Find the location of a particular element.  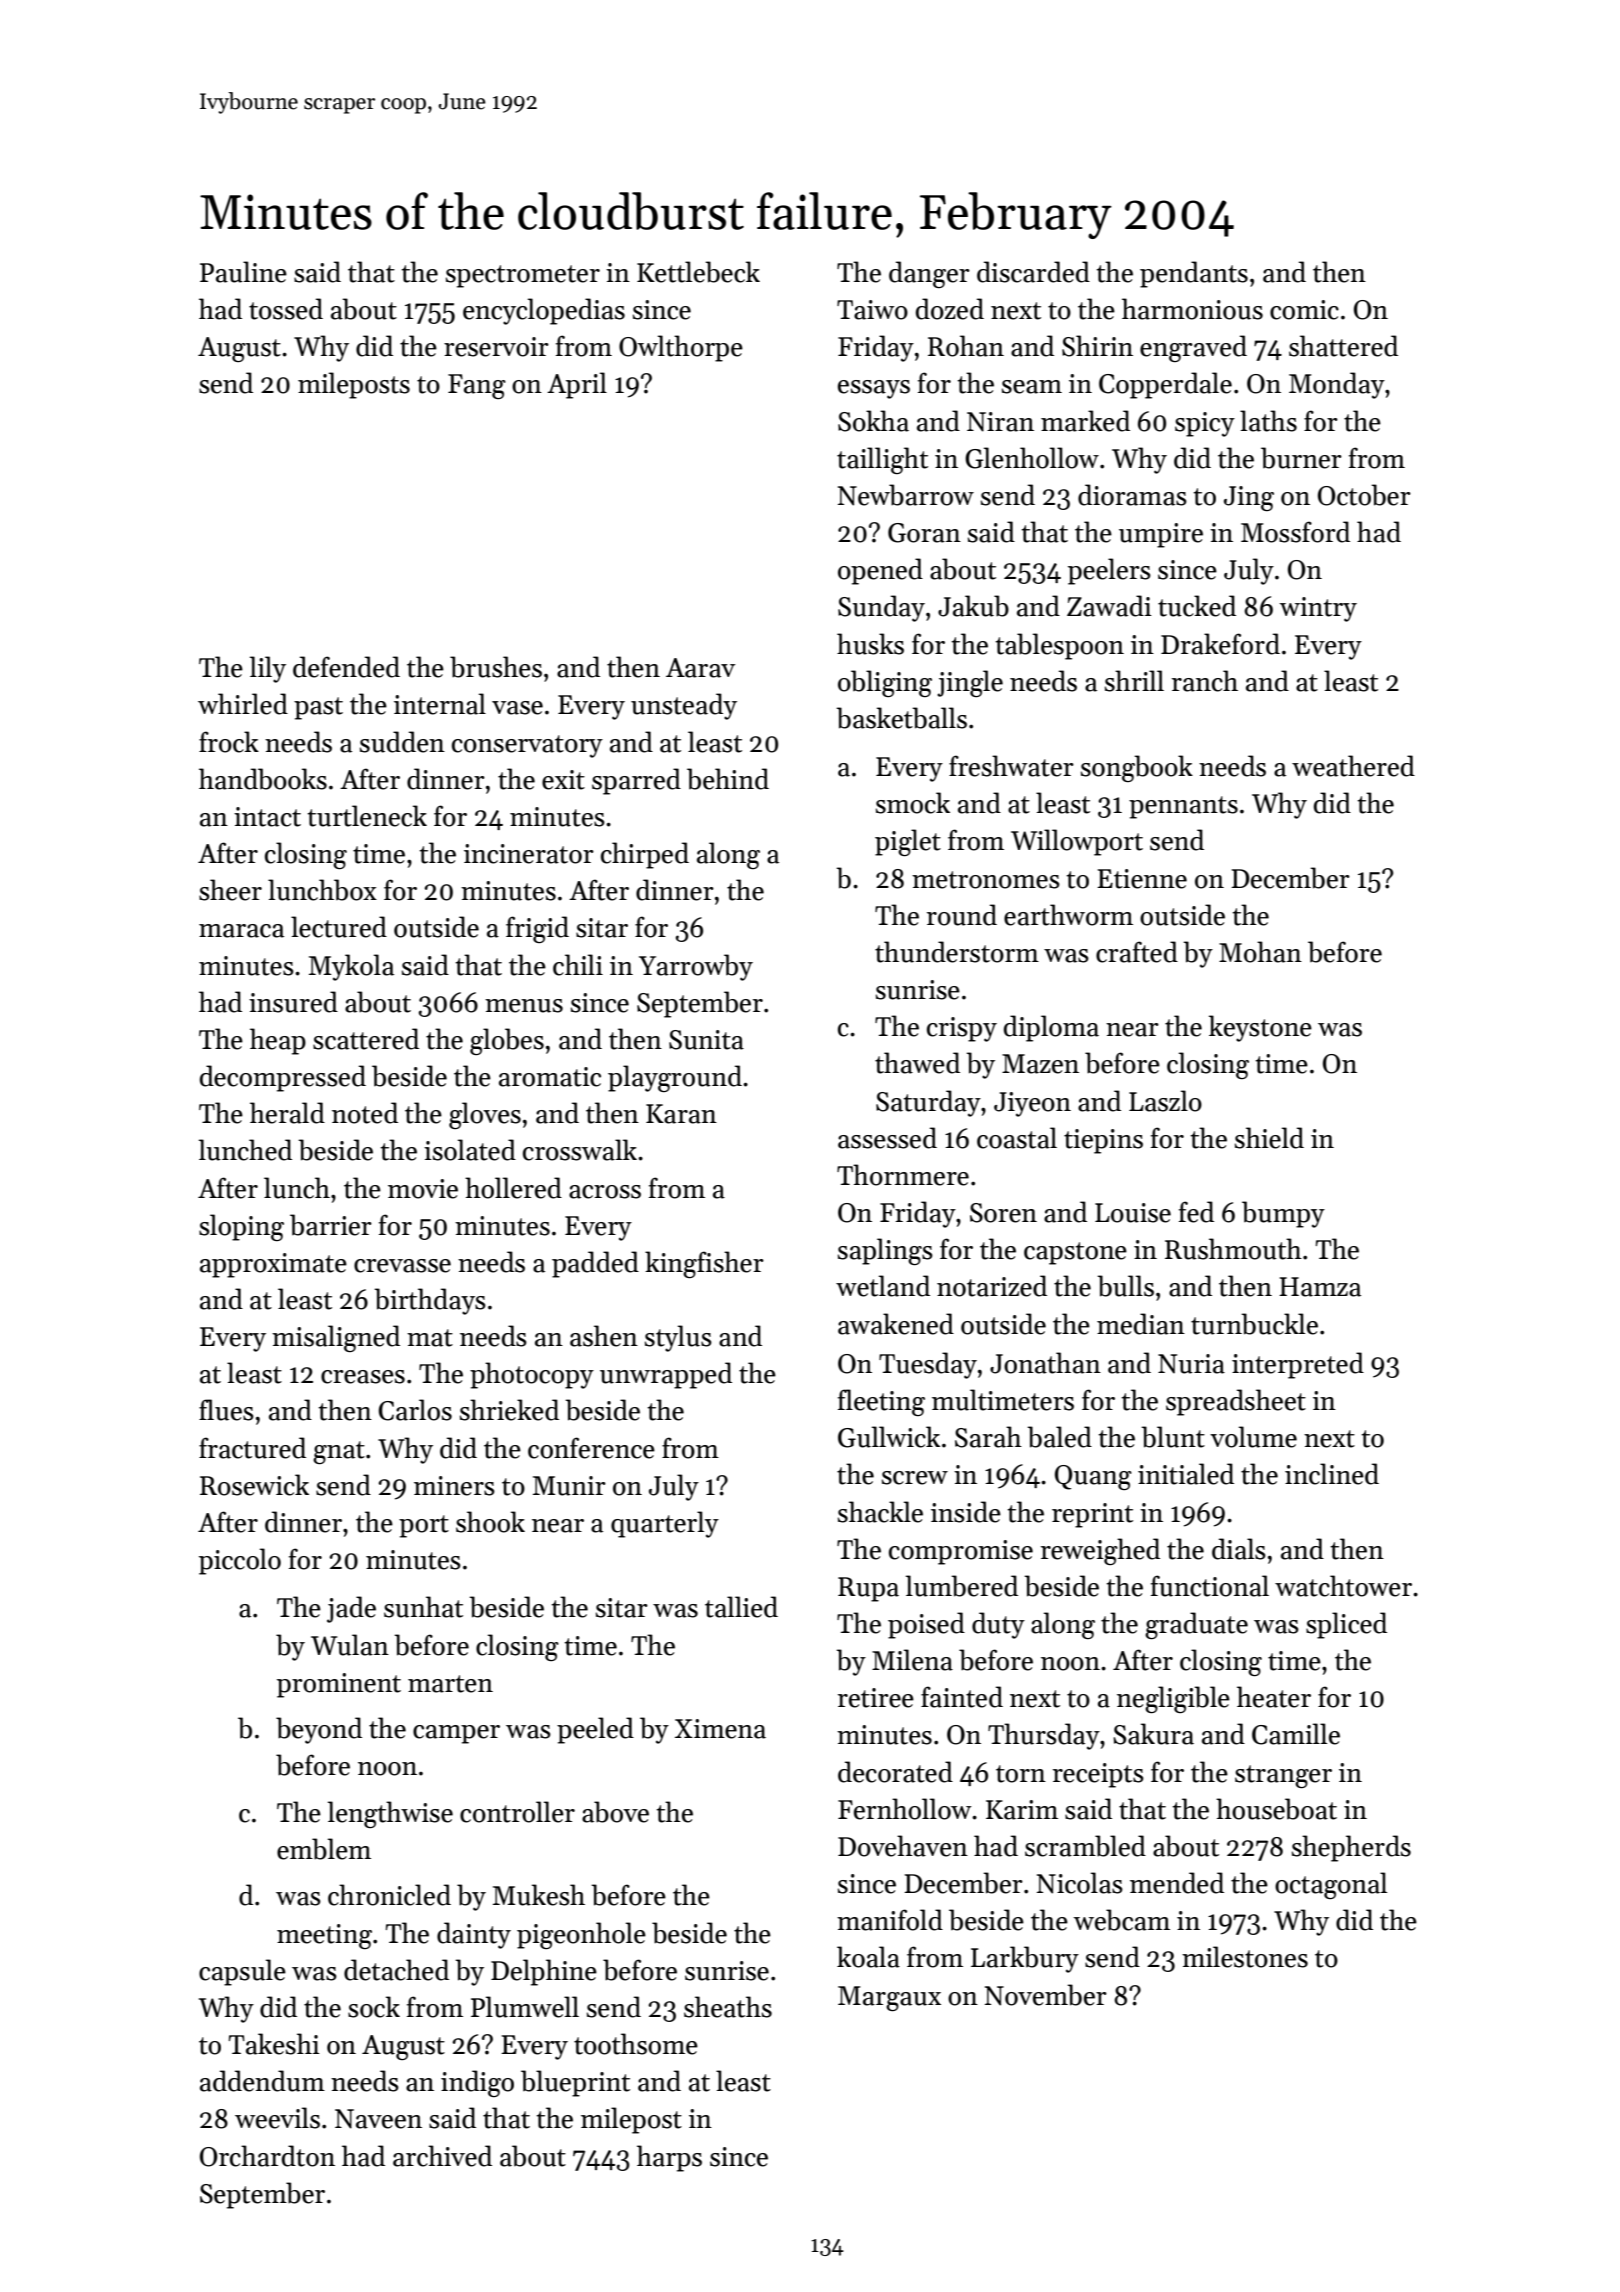

decorated is located at coordinates (895, 1772).
